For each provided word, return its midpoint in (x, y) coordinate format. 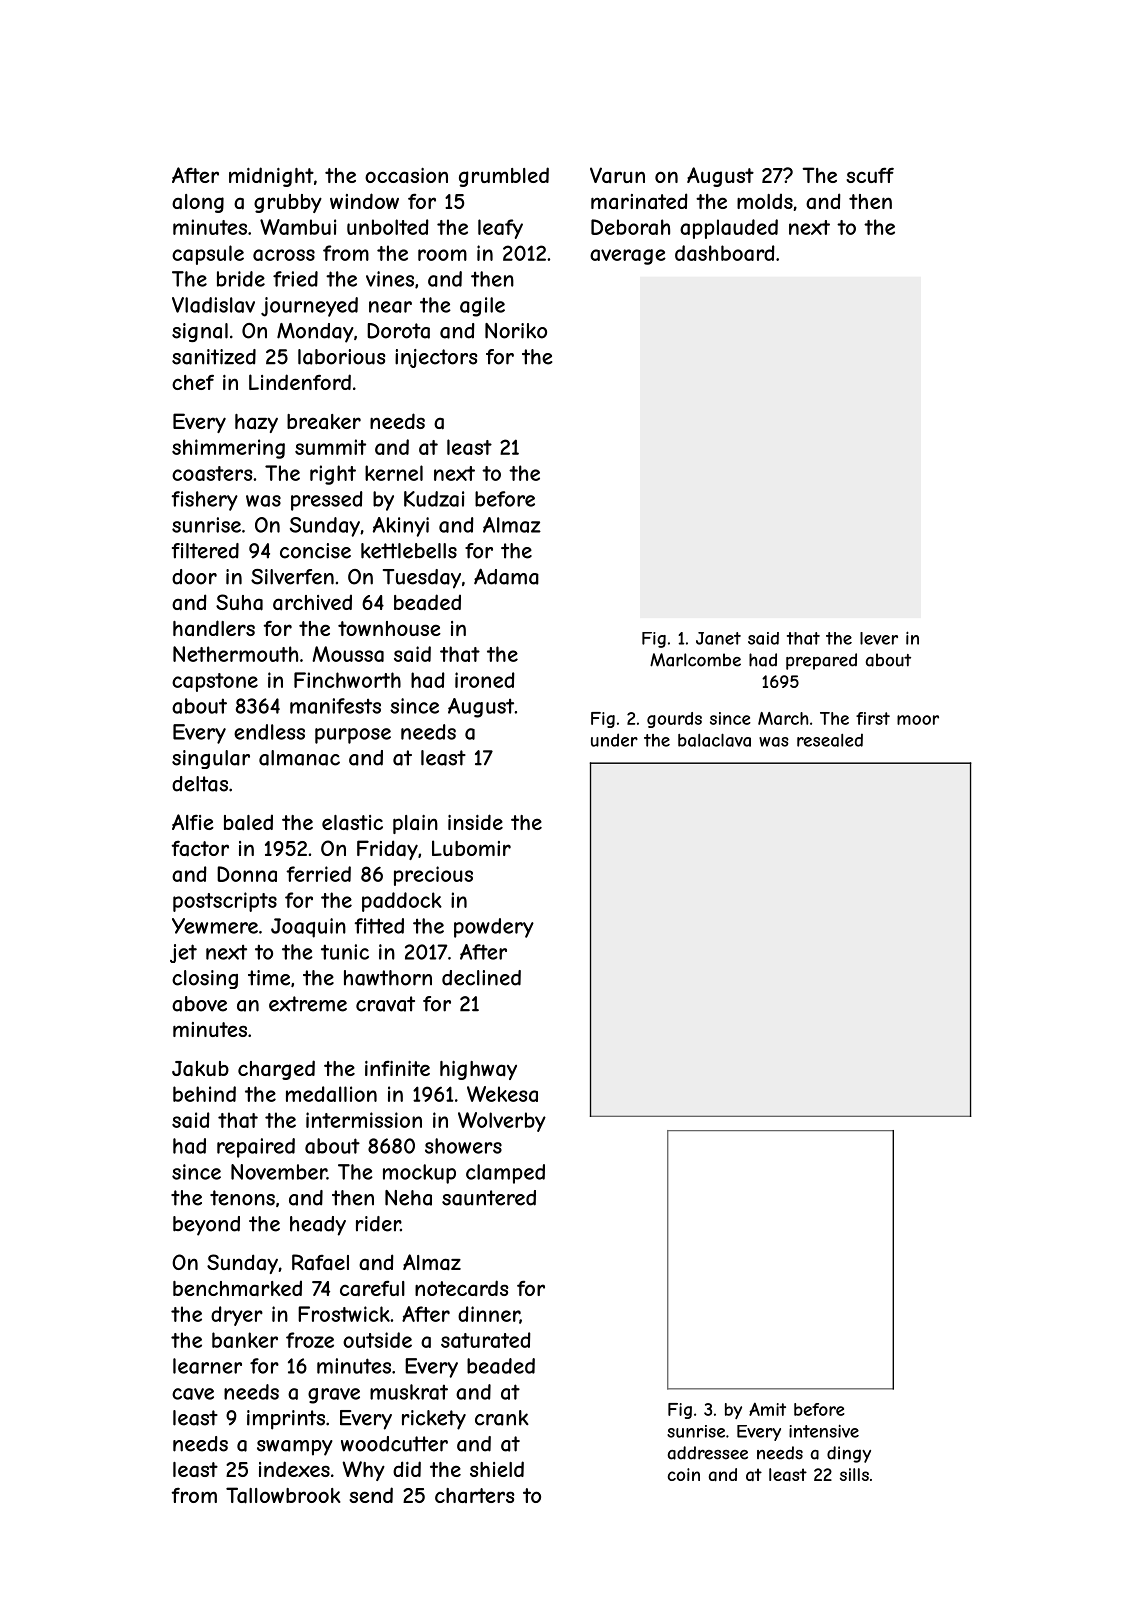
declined (481, 978)
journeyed (309, 307)
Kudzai (434, 499)
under (614, 740)
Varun (617, 175)
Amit (767, 1409)
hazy (256, 423)
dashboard (725, 253)
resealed (830, 740)
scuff (870, 175)
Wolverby (502, 1122)
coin (684, 1474)
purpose (353, 736)
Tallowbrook (283, 1495)
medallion (331, 1094)
